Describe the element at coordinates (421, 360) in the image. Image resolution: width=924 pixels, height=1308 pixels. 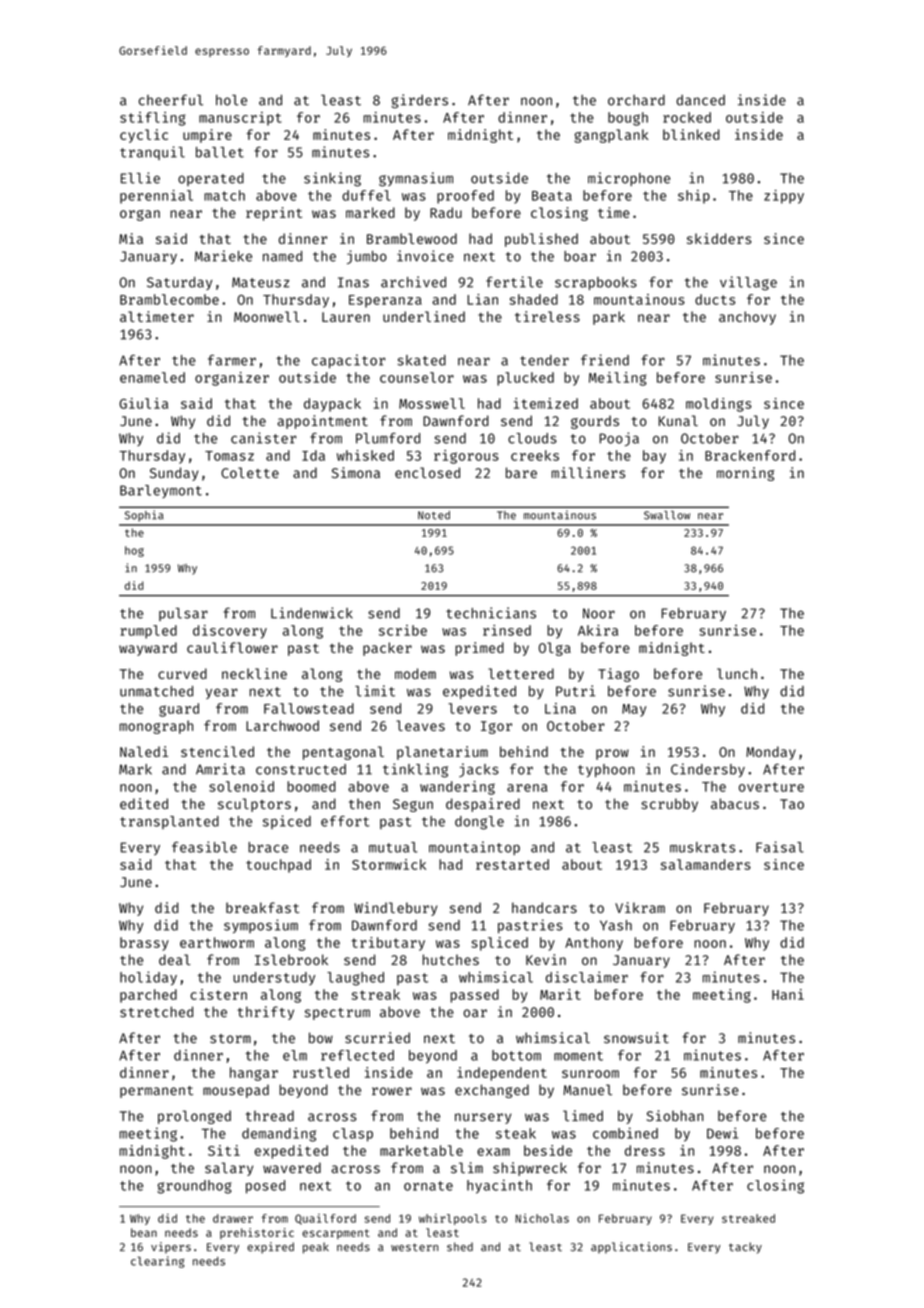
I see `skated` at that location.
